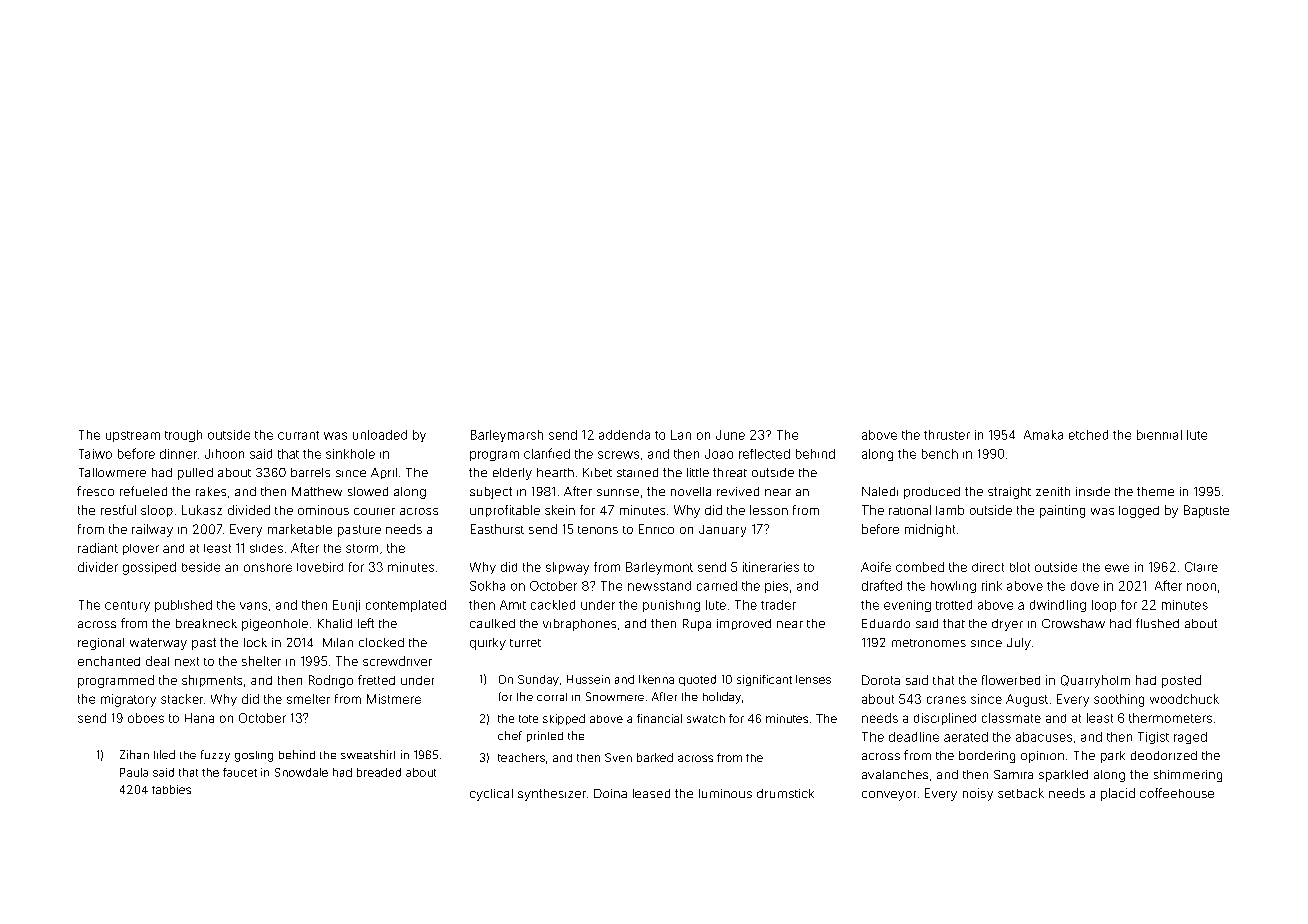  Describe the element at coordinates (940, 454) in the image. I see `bench` at that location.
